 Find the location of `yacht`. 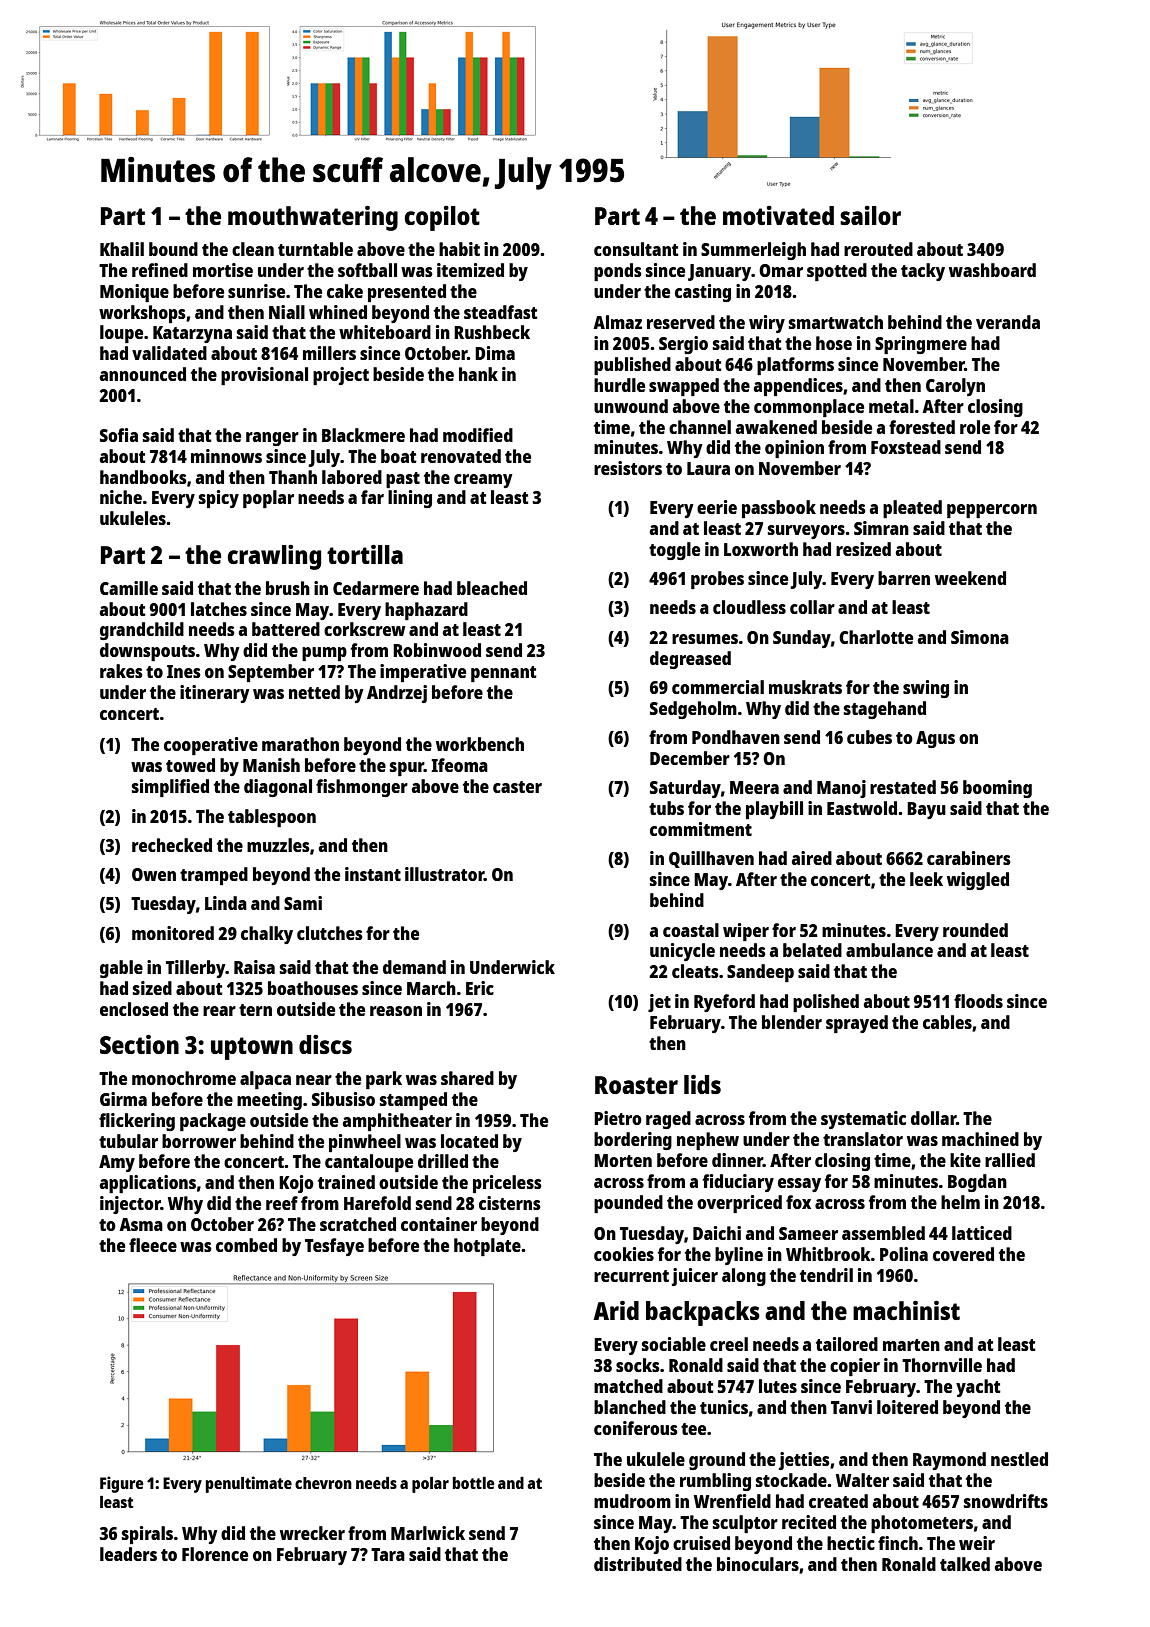

yacht is located at coordinates (978, 1388).
